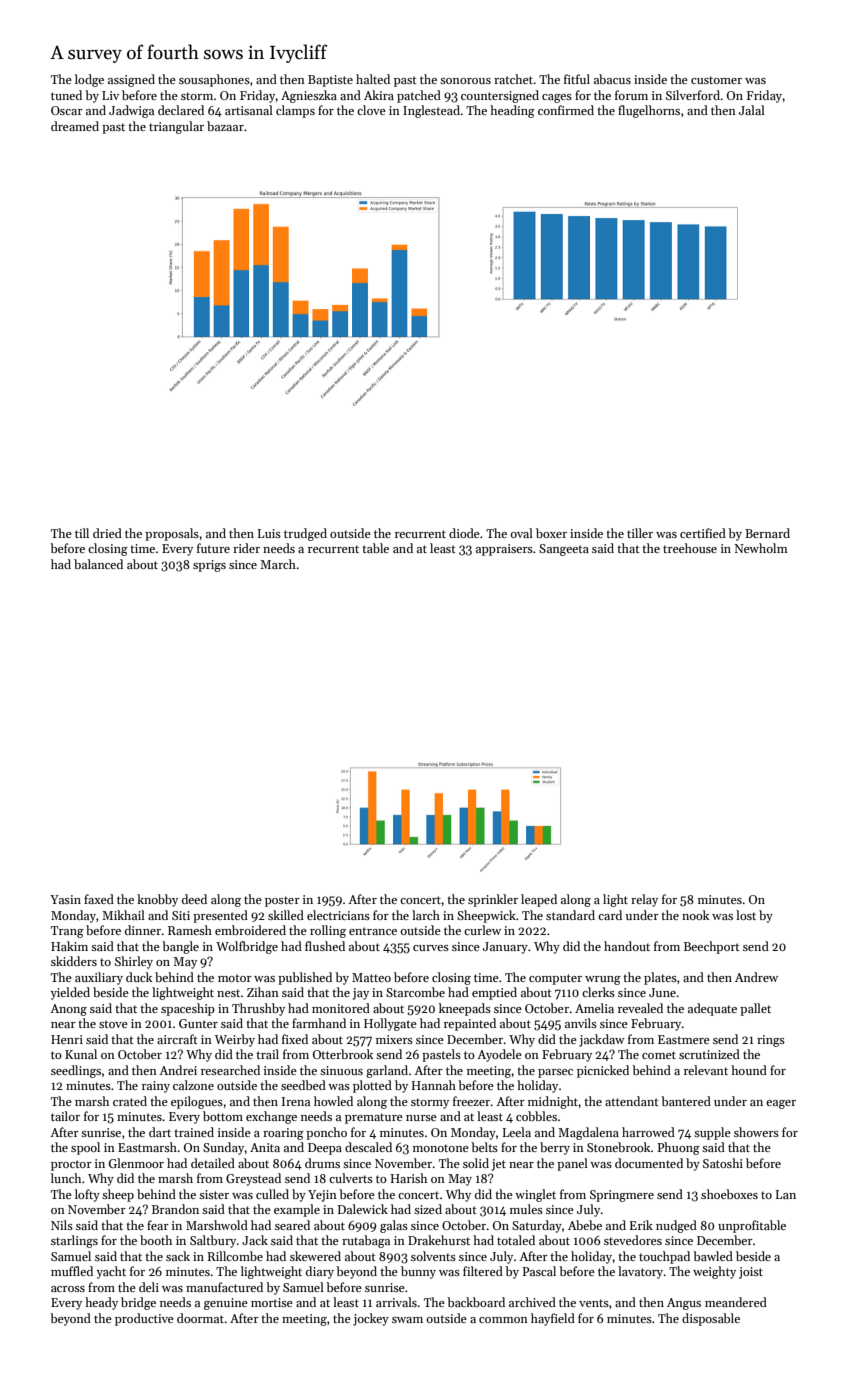 This screenshot has height=1400, width=849. I want to click on faxed, so click(99, 899).
